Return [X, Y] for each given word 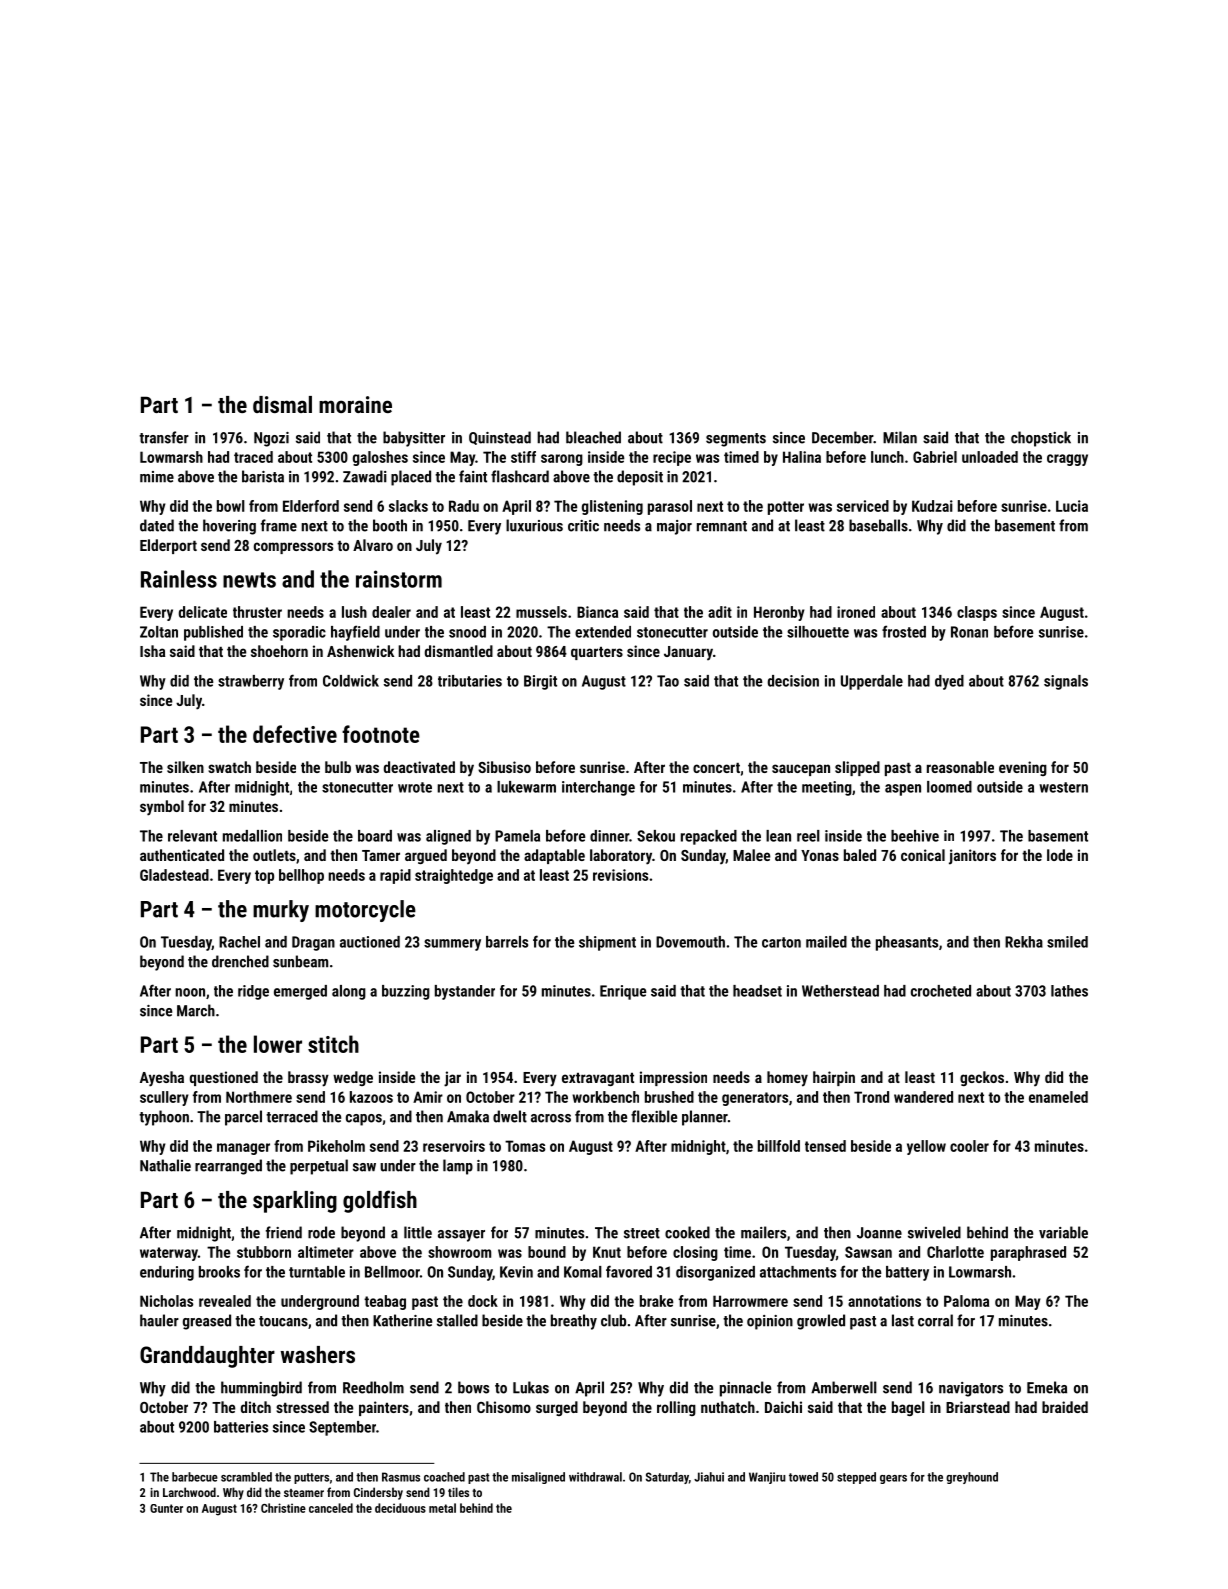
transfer [164, 437]
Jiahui [709, 1477]
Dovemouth [690, 942]
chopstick [1041, 439]
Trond [871, 1097]
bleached [593, 437]
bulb [338, 767]
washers [318, 1354]
